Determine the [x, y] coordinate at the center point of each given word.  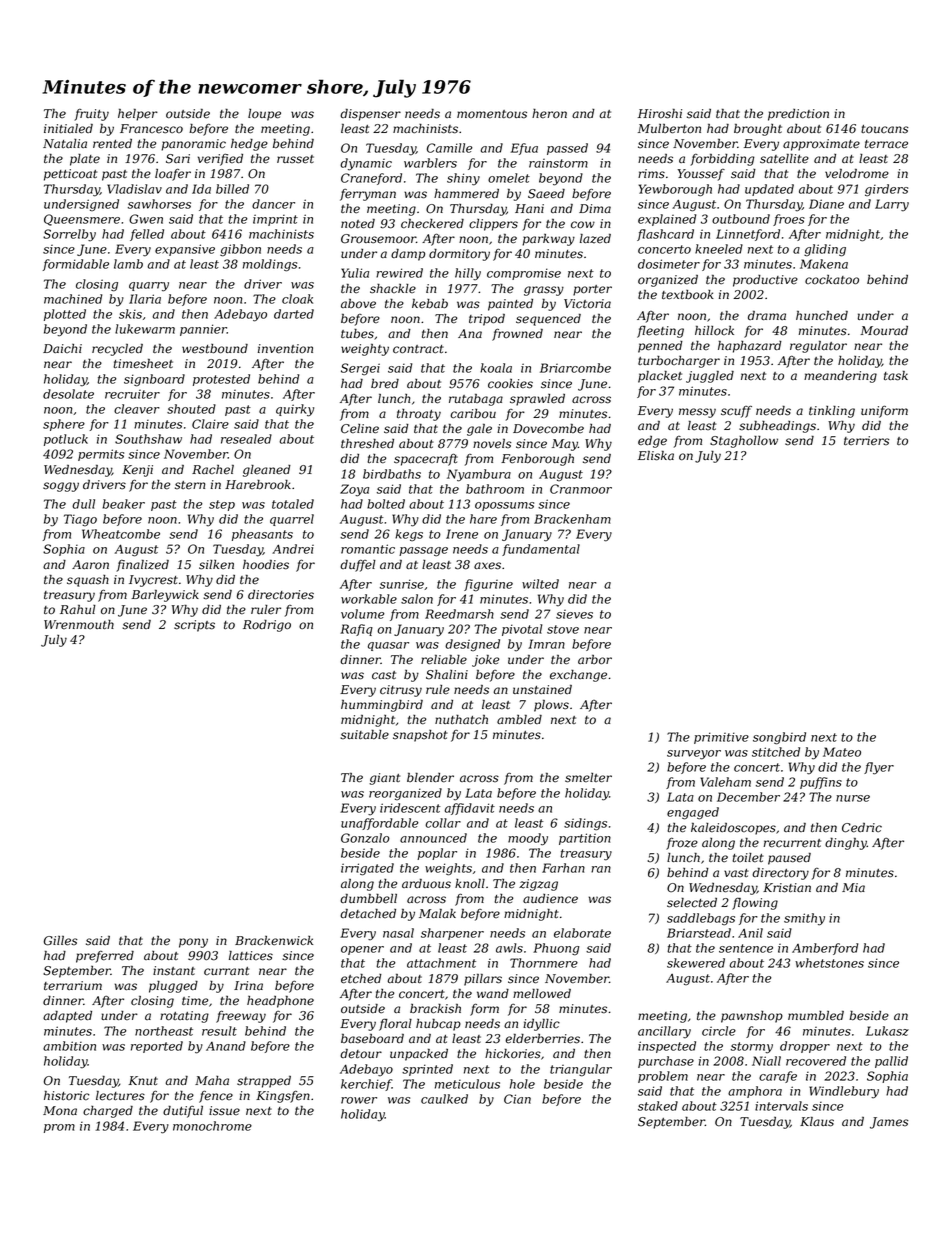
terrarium [73, 986]
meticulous [467, 1084]
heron [549, 114]
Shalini [447, 675]
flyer [879, 768]
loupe [264, 115]
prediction [798, 115]
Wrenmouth [79, 625]
